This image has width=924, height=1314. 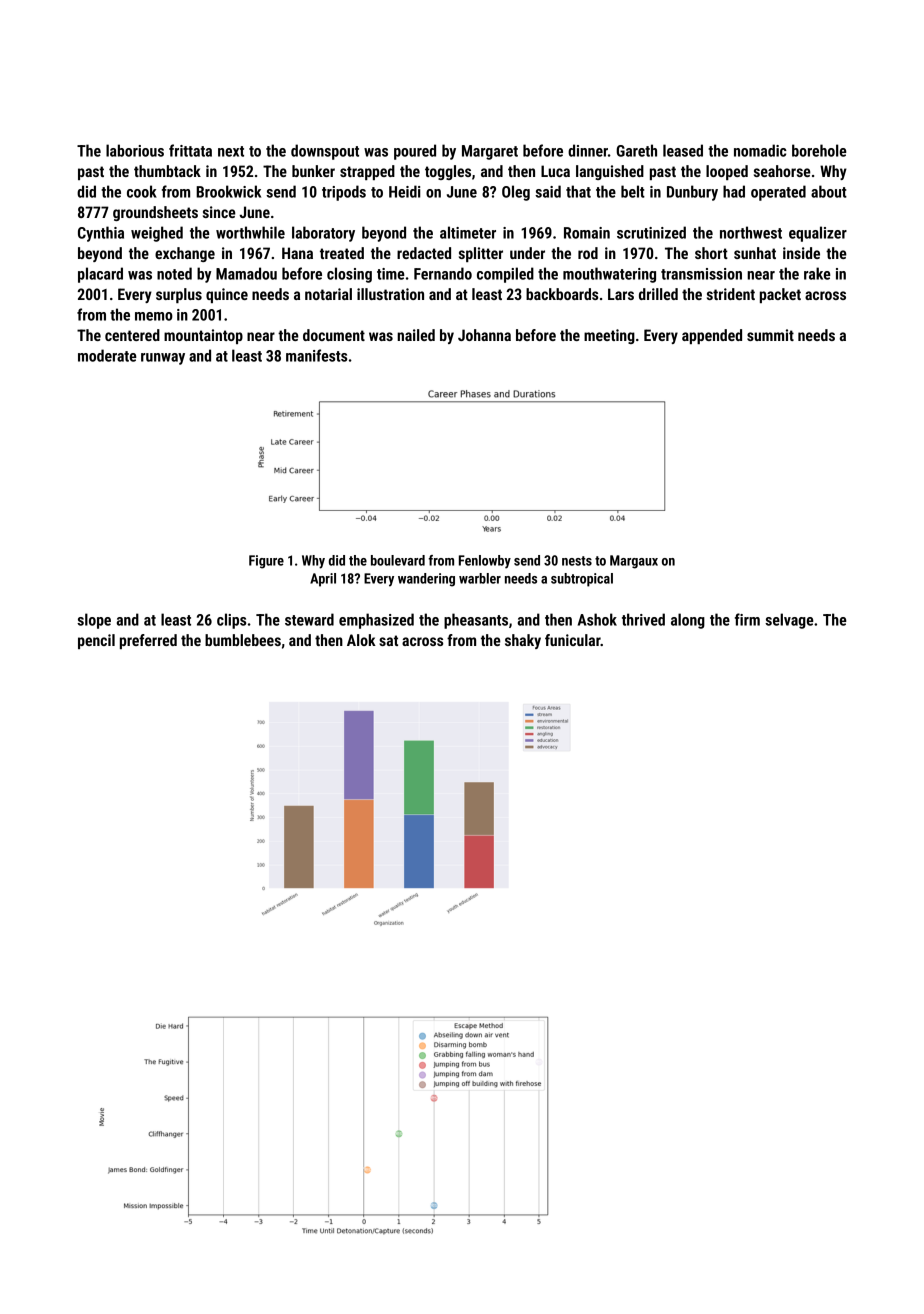 I want to click on Margaux, so click(x=634, y=562).
